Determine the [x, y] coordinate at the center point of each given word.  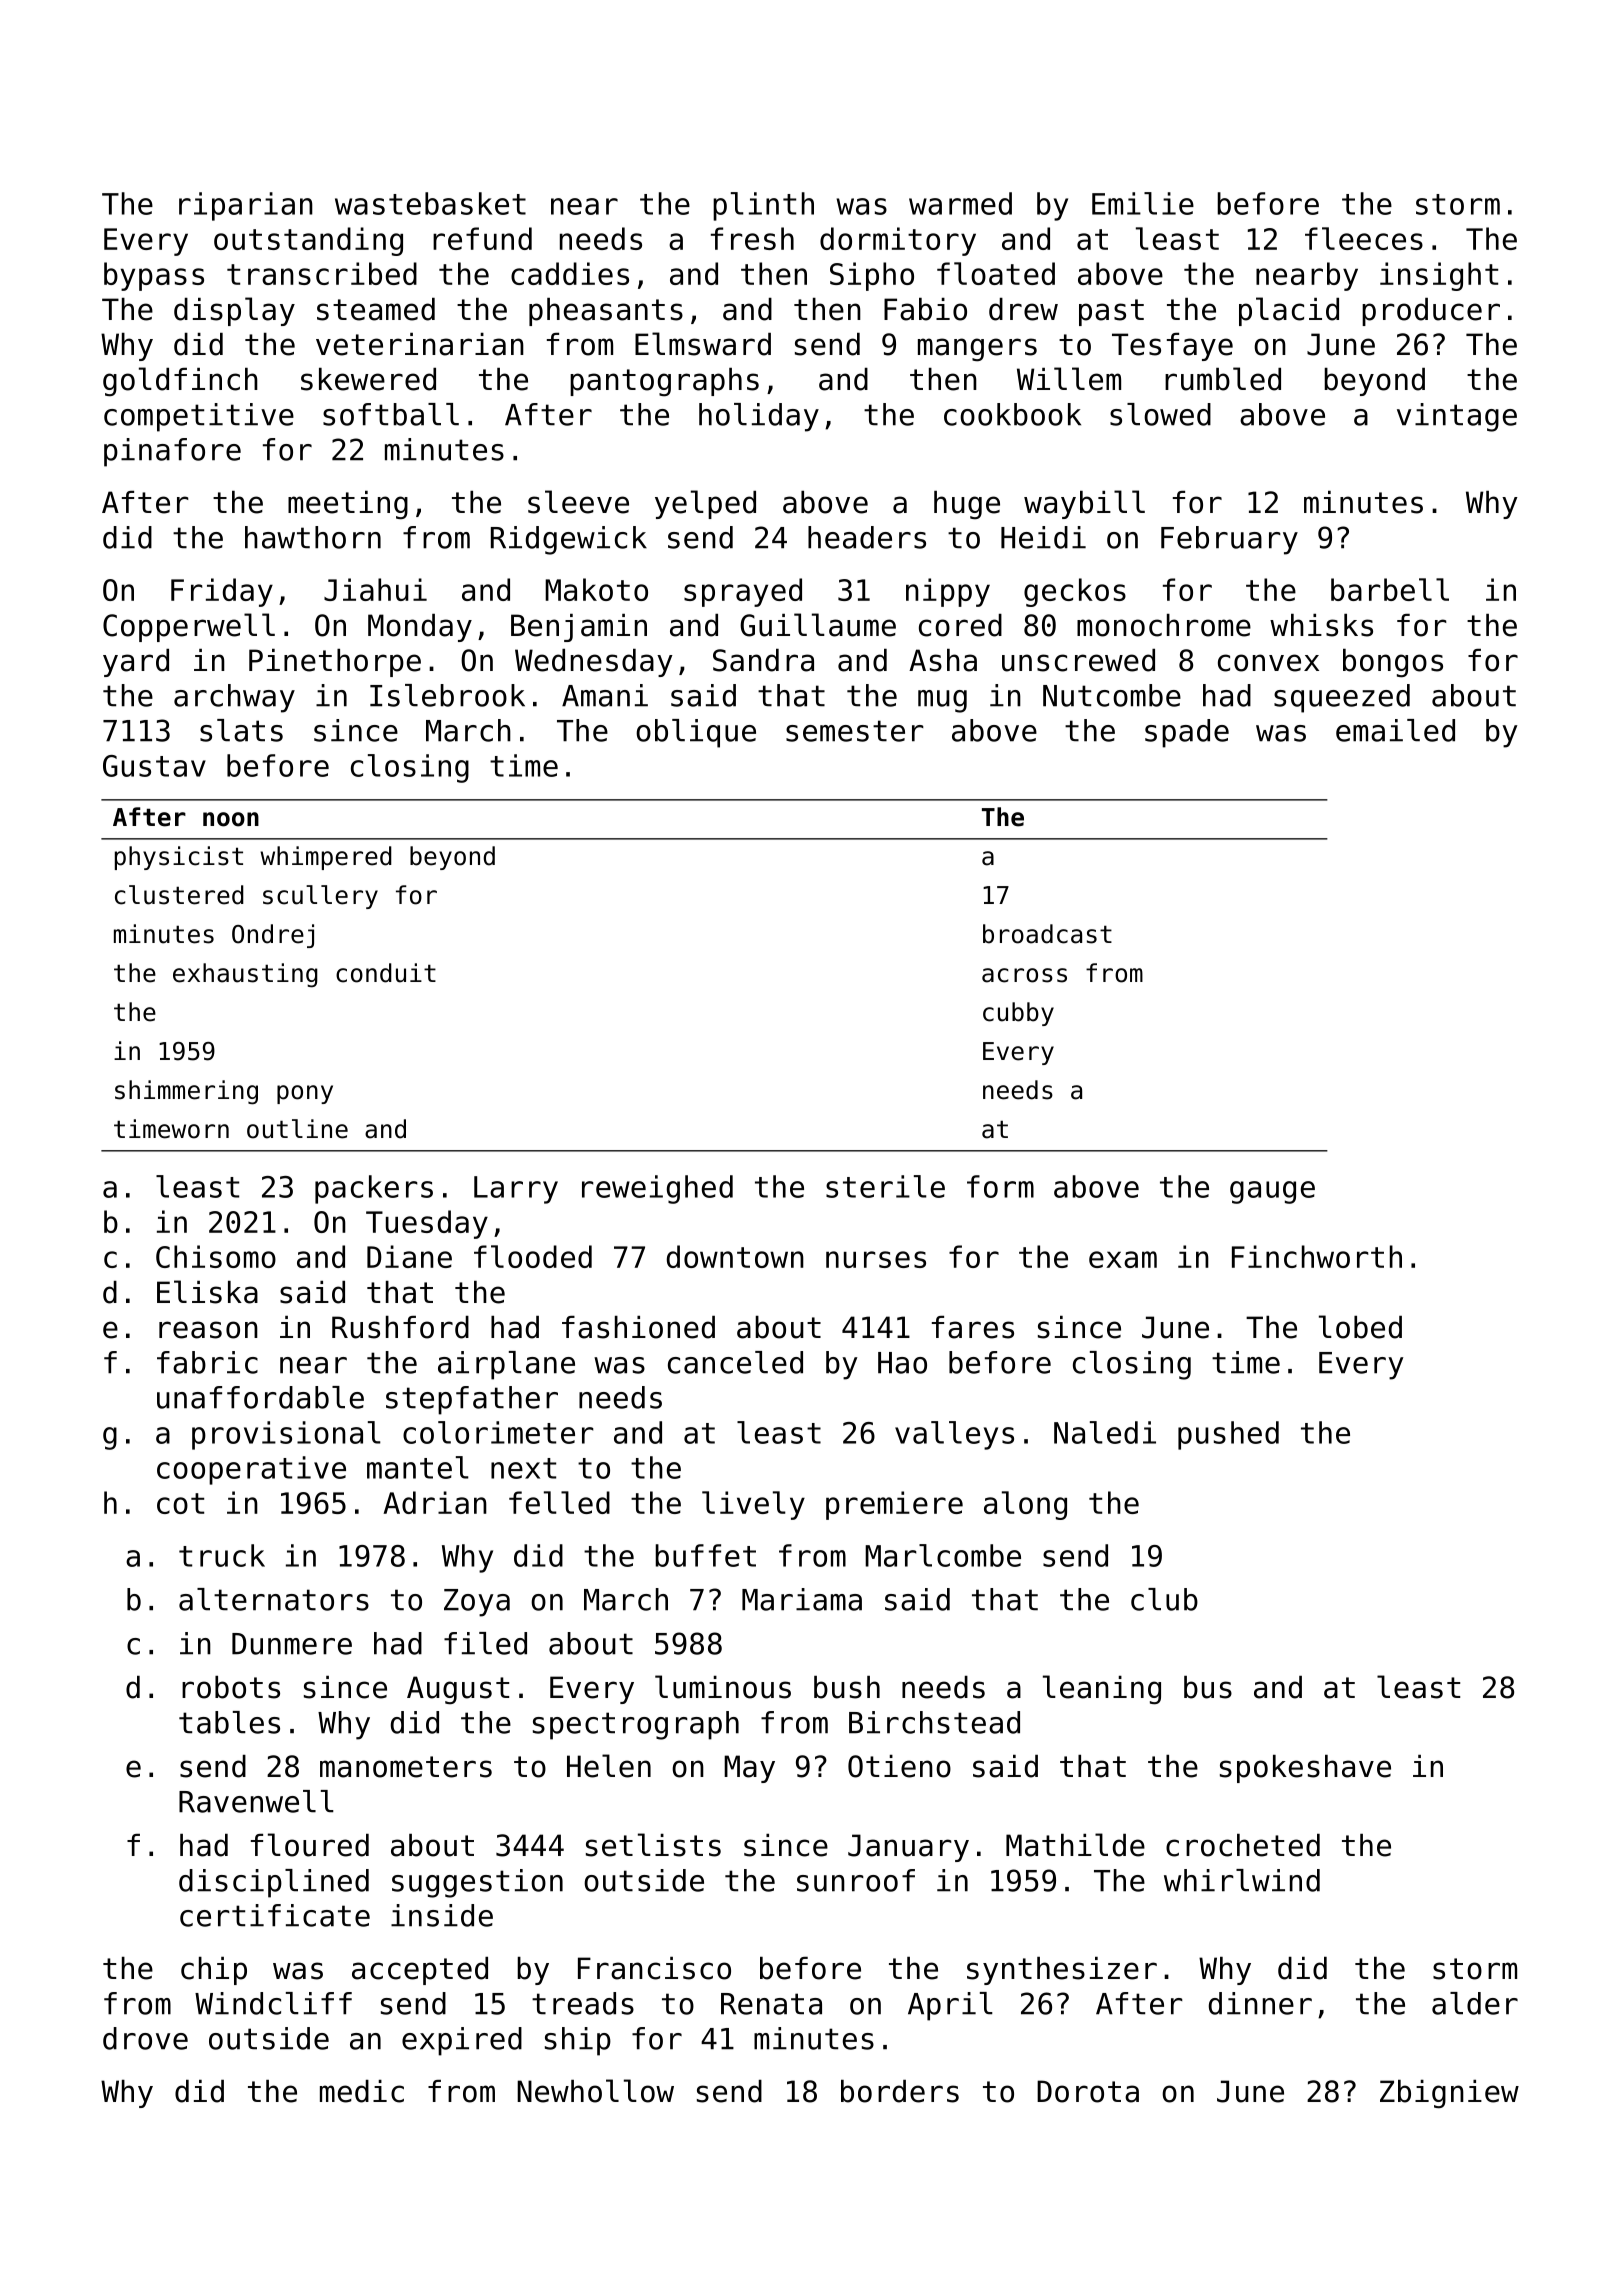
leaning [1102, 1690]
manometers [406, 1767]
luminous [723, 1687]
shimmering [186, 1092]
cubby [1018, 1014]
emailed [1395, 730]
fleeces [1364, 238]
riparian [246, 206]
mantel [418, 1467]
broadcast [1047, 934]
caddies [570, 273]
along [1025, 1505]
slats [241, 730]
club [1164, 1599]
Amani [605, 695]
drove [145, 2038]
